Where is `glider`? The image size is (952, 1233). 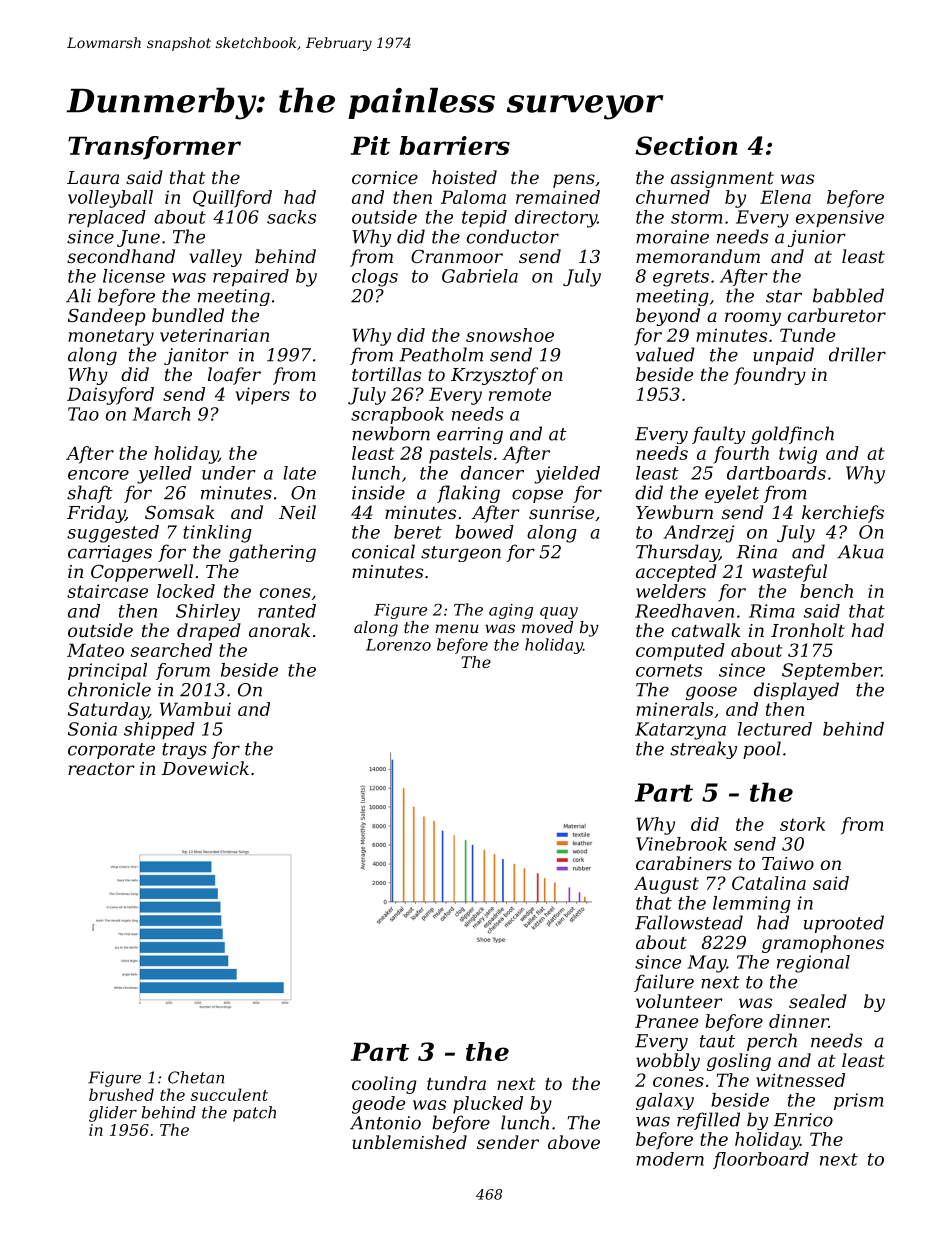 glider is located at coordinates (113, 1114).
